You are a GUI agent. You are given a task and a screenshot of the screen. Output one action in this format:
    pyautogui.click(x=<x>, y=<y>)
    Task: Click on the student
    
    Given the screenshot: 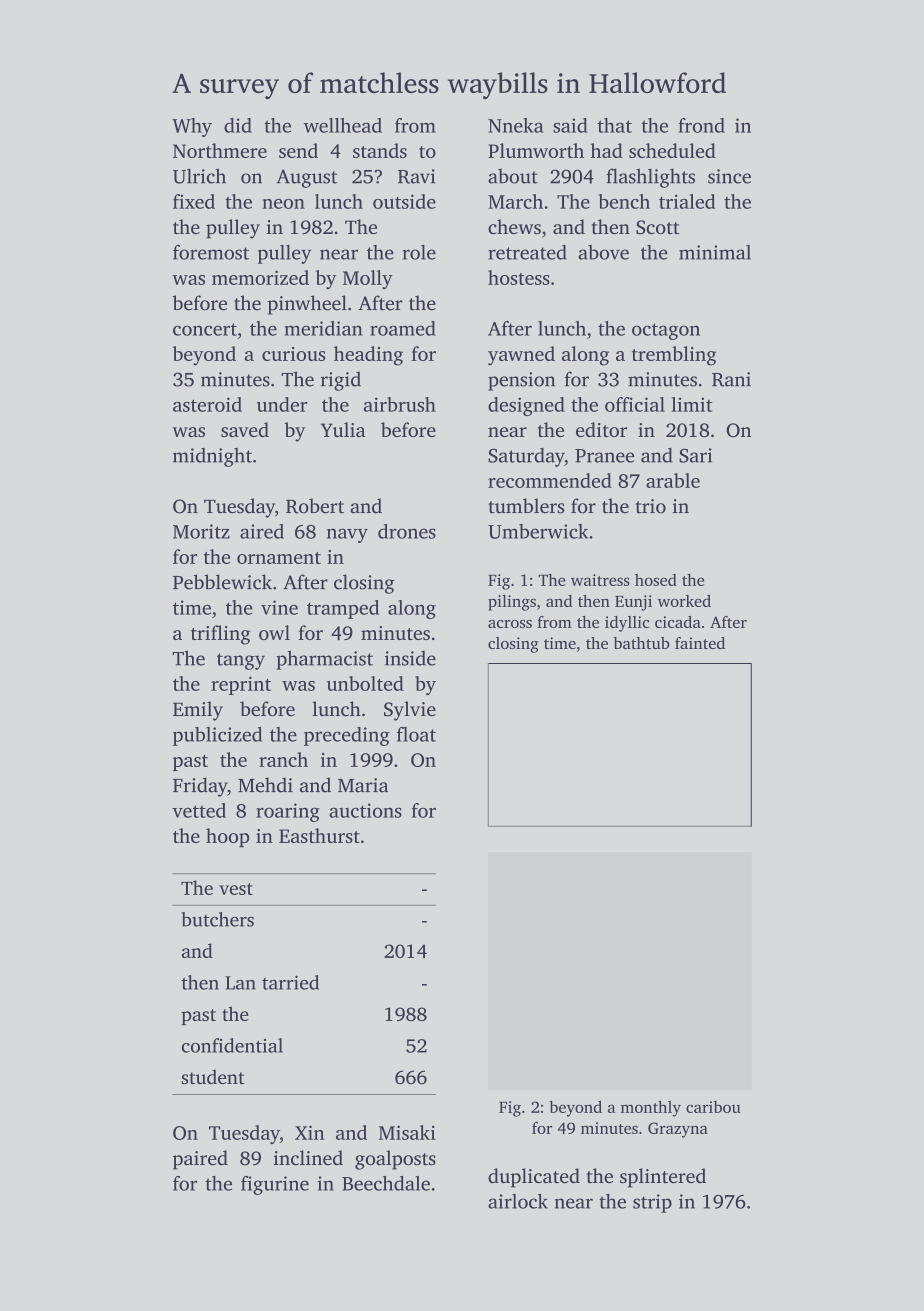 What is the action you would take?
    pyautogui.click(x=213, y=1077)
